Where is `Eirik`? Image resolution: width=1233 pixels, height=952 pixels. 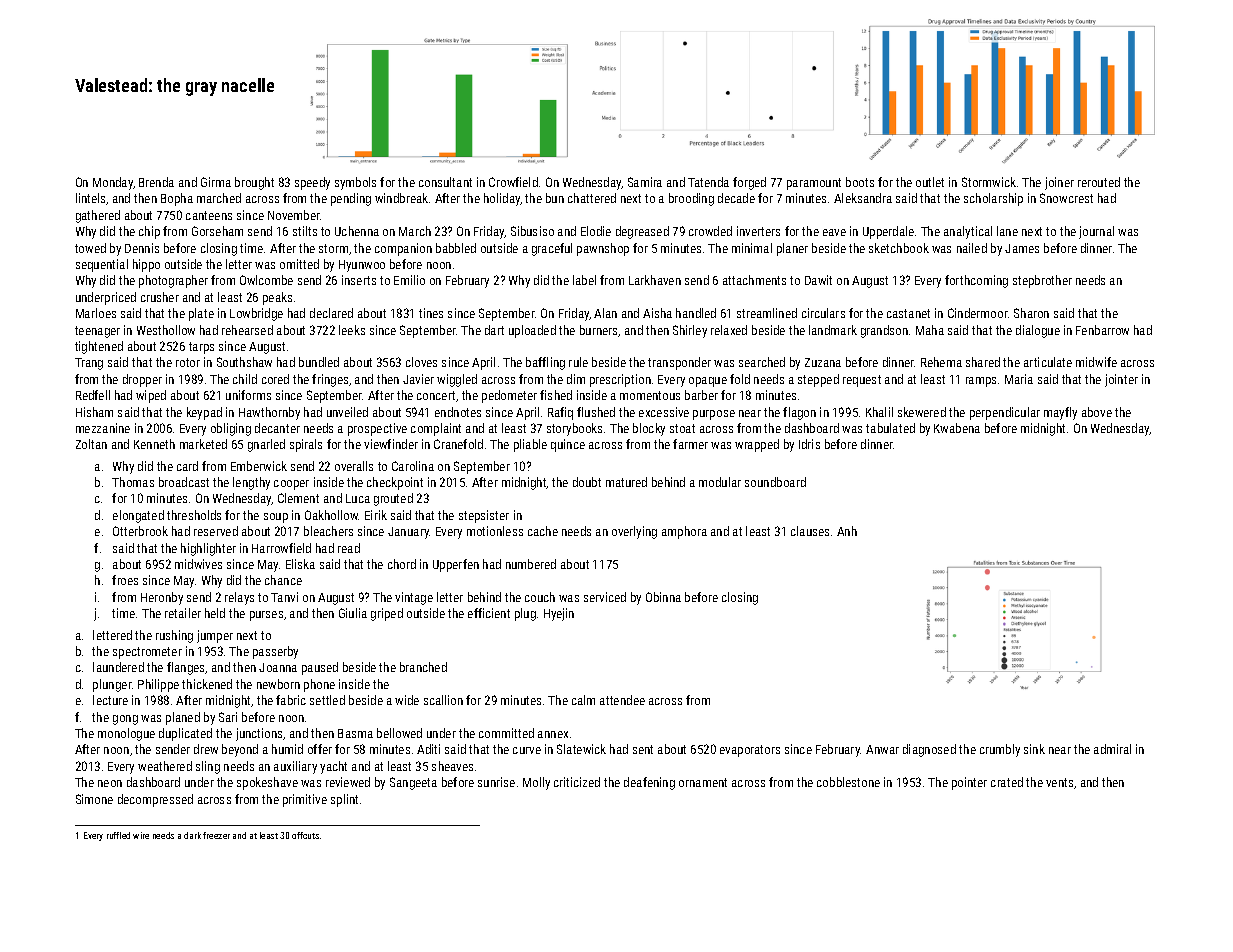
Eirik is located at coordinates (376, 515).
